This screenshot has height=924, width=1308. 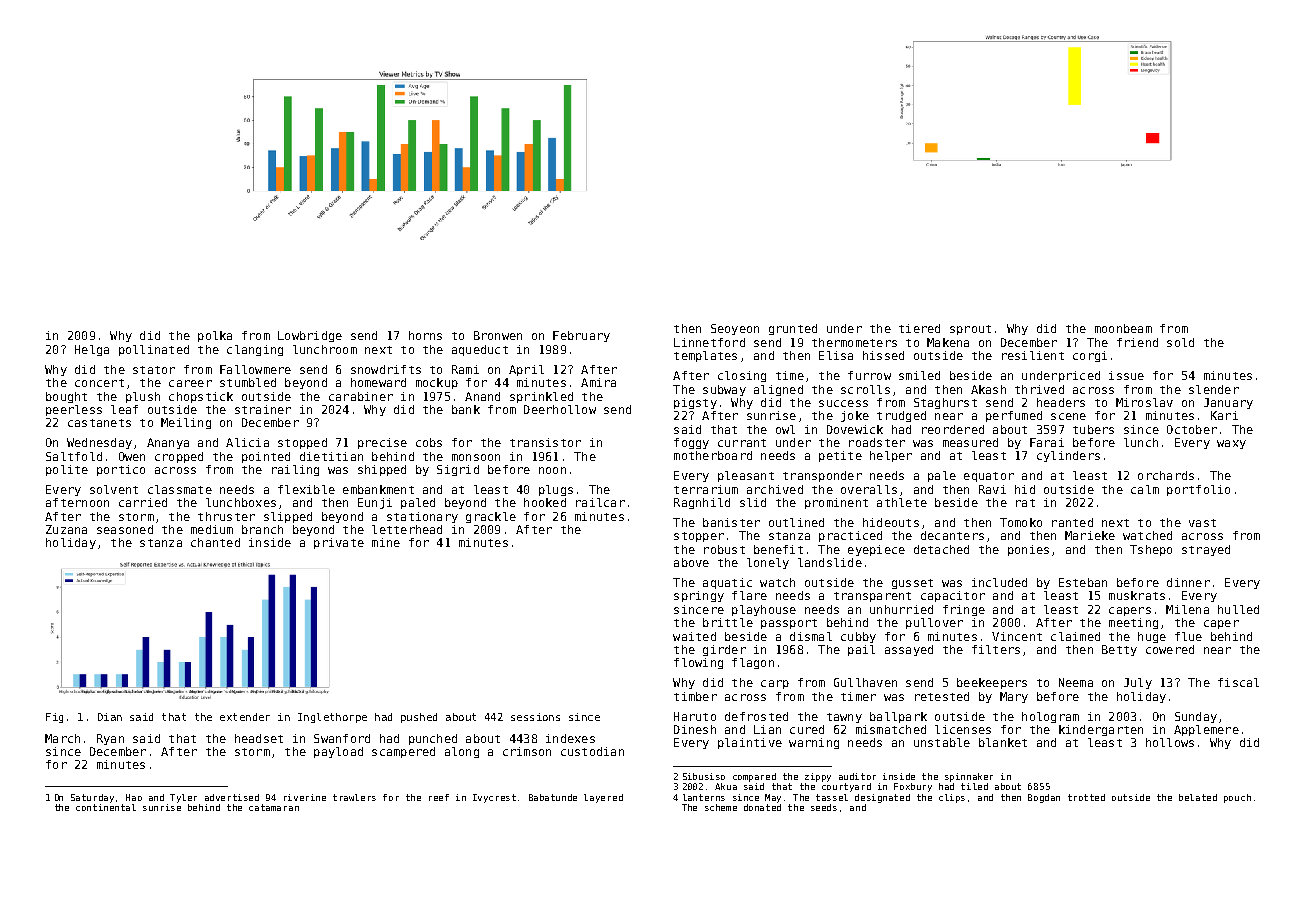 I want to click on Deerhollow, so click(x=560, y=409).
